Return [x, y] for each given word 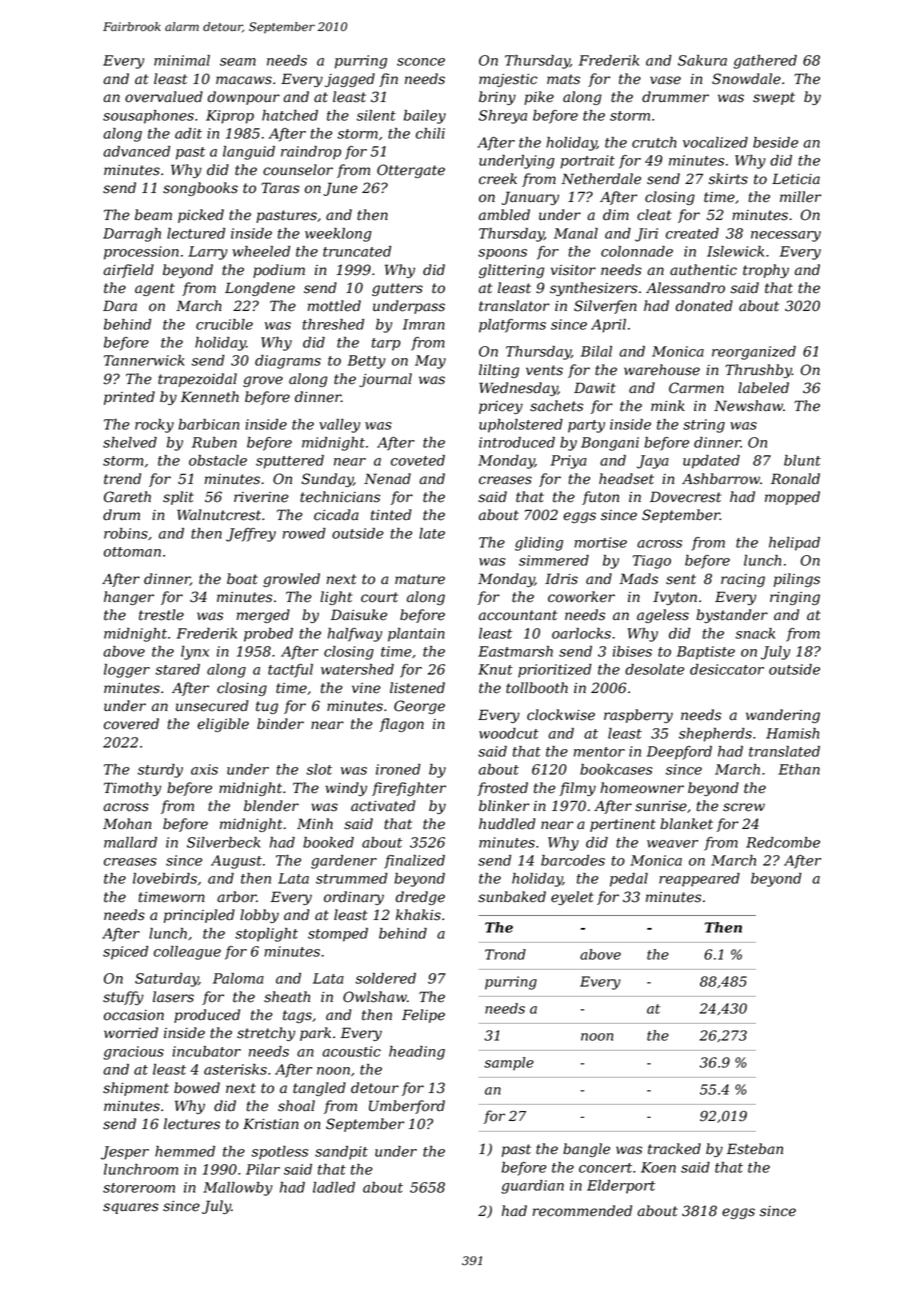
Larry [208, 253]
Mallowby [238, 1189]
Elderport [621, 1187]
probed [268, 635]
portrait [587, 162]
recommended [582, 1211]
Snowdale [746, 79]
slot [319, 769]
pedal [629, 880]
